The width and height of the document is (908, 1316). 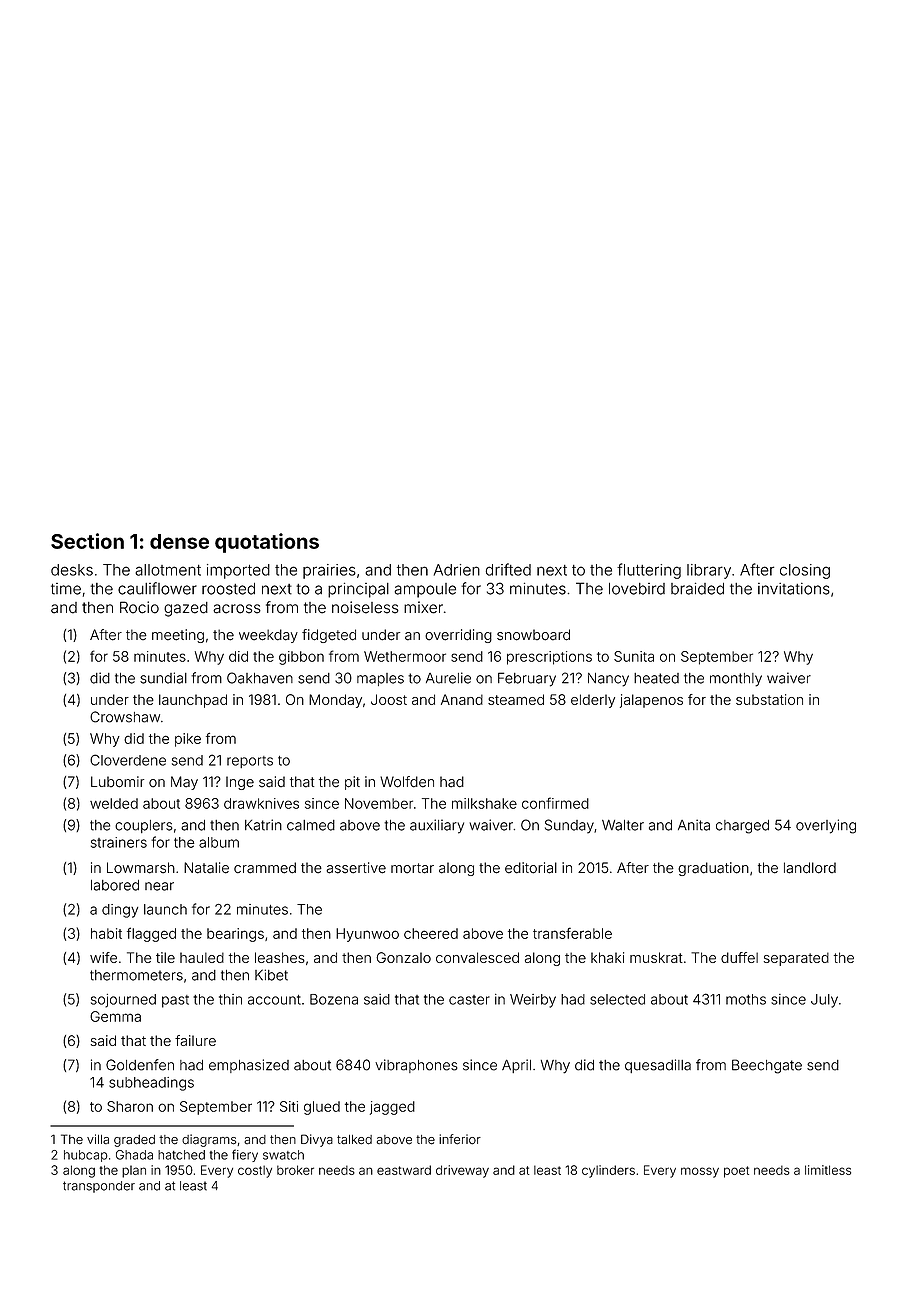 I want to click on dense, so click(x=179, y=541).
